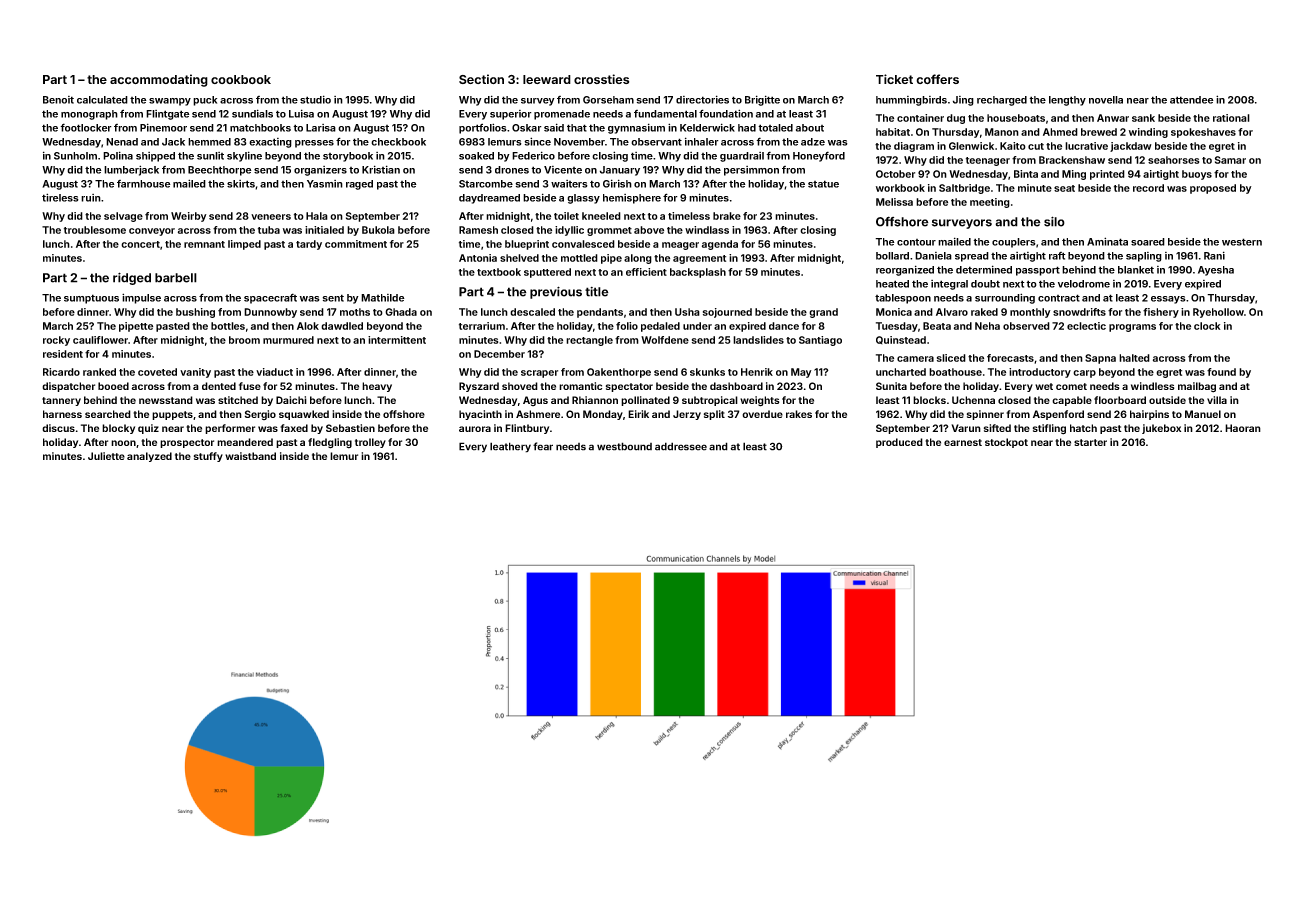 This document has height=924, width=1308. What do you see at coordinates (1197, 387) in the document?
I see `mailbag` at bounding box center [1197, 387].
